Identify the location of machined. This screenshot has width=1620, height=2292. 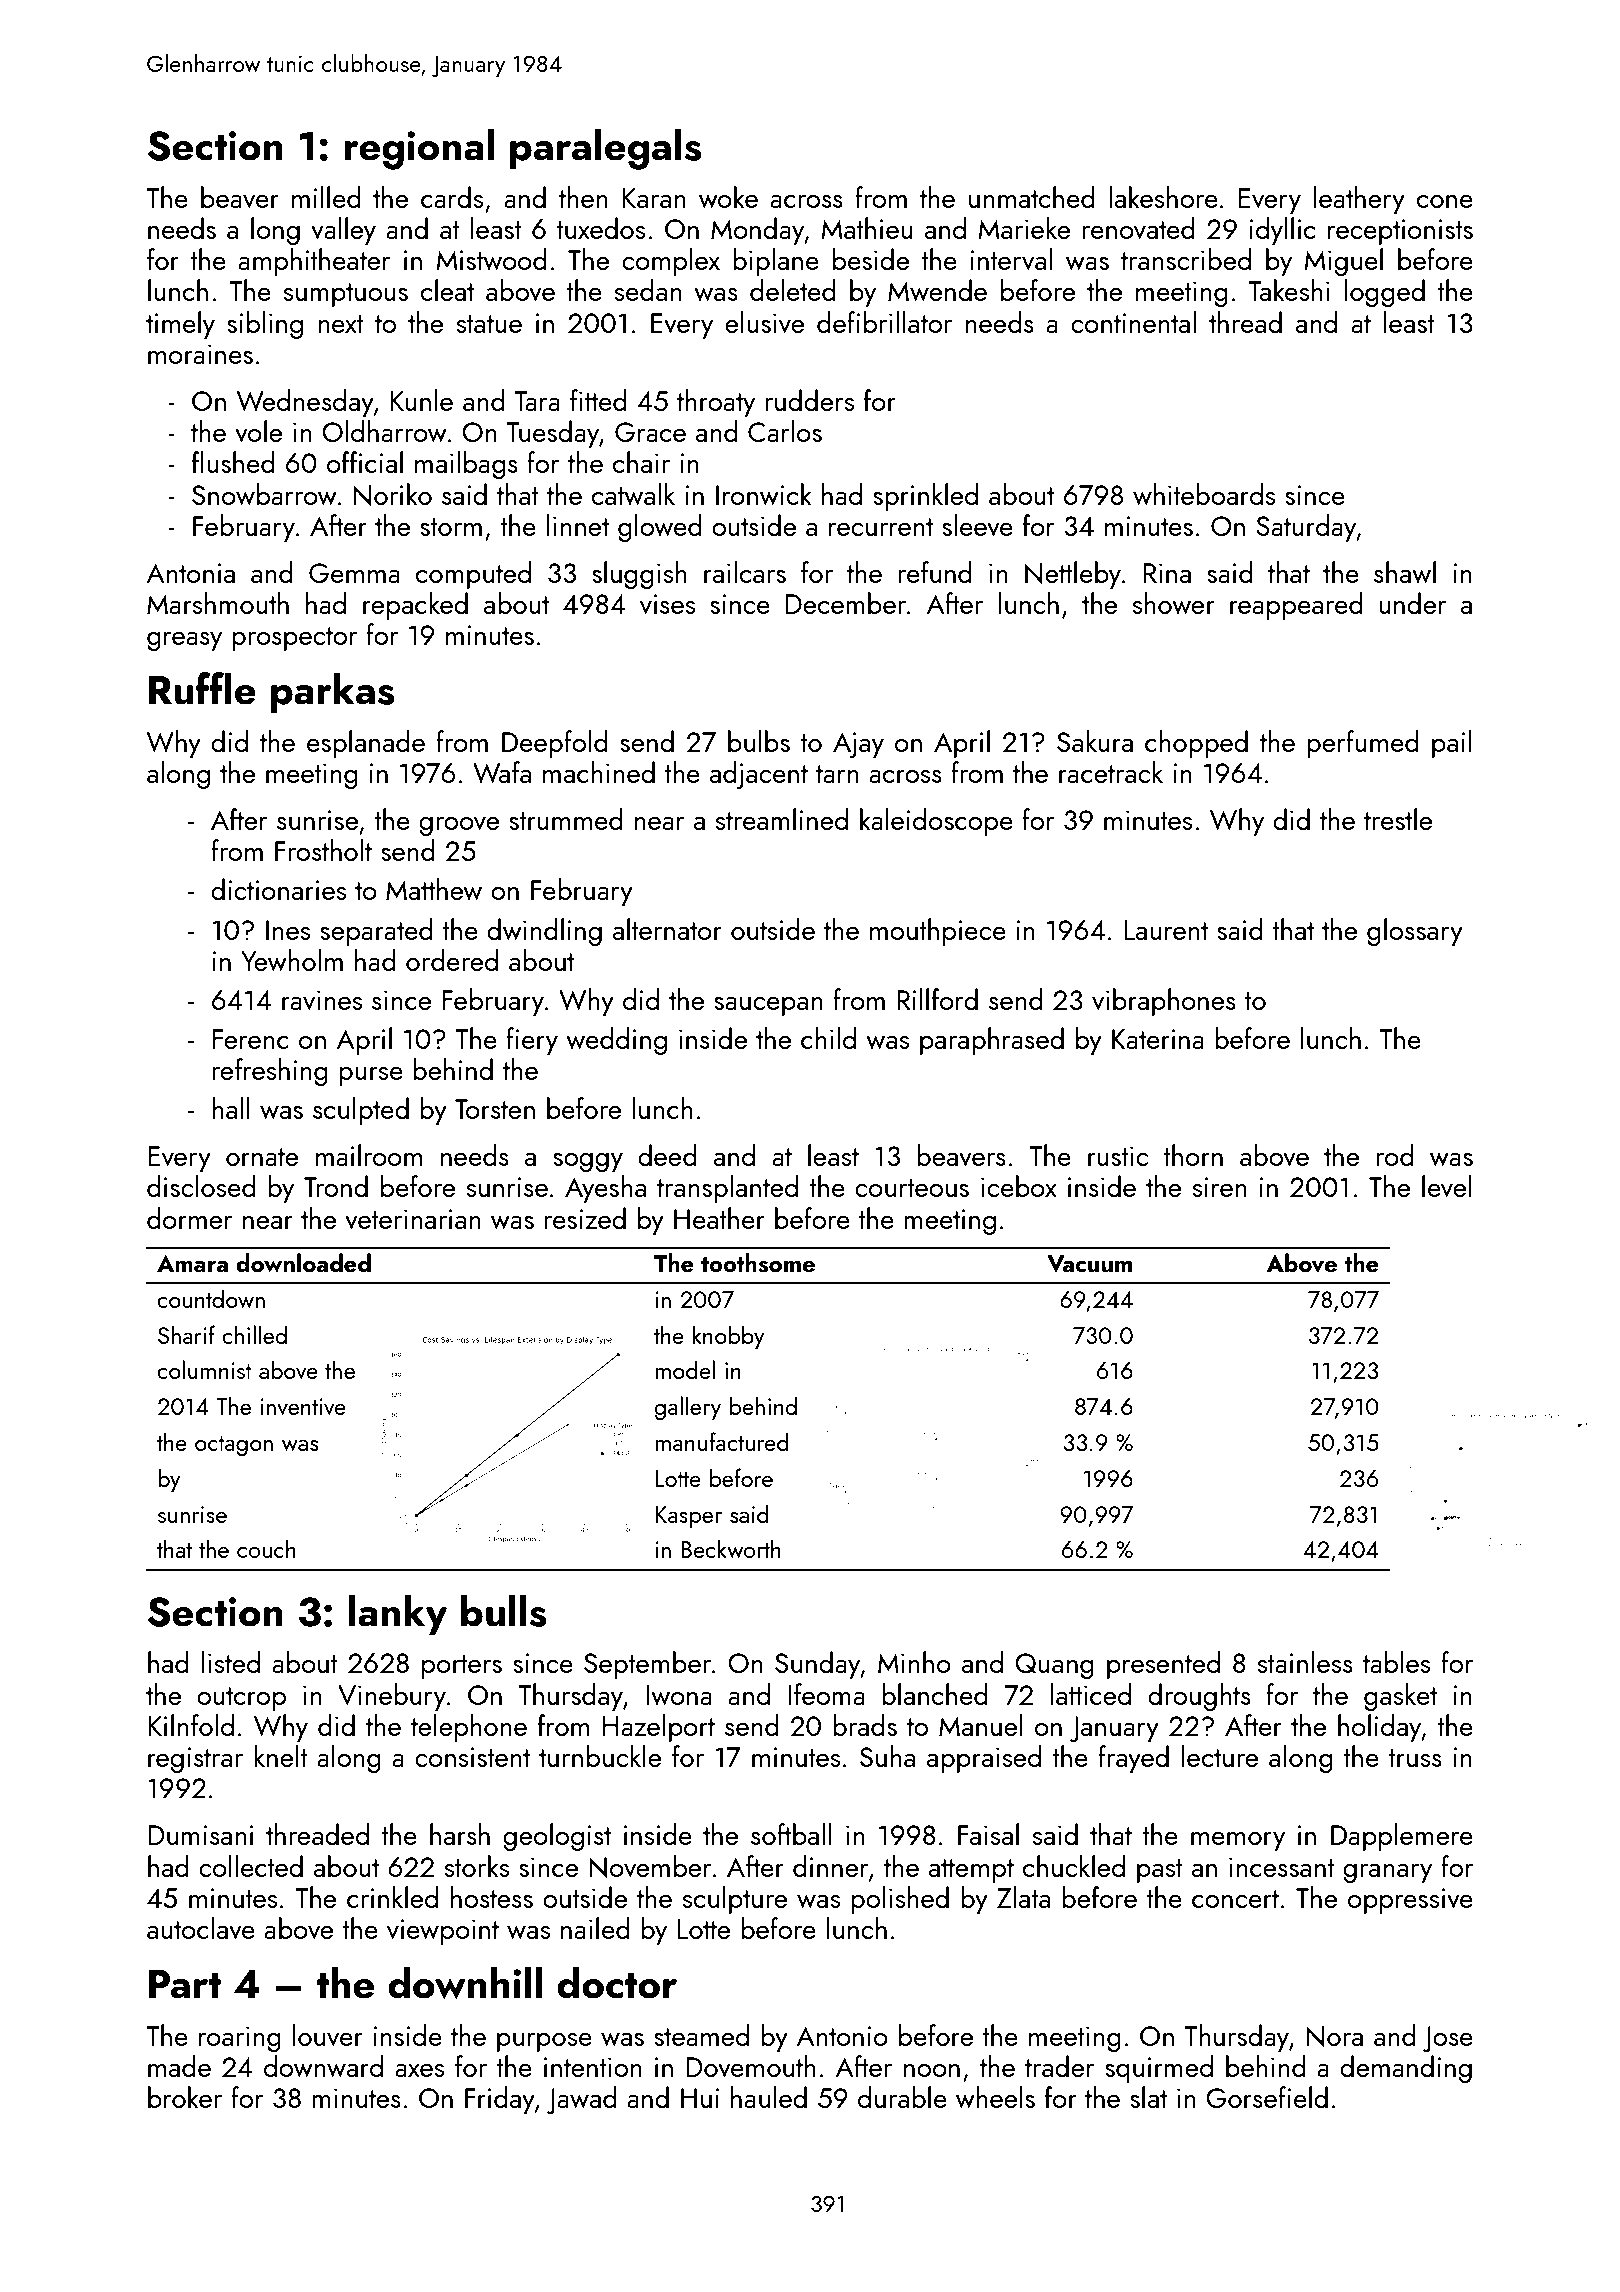
(599, 772).
